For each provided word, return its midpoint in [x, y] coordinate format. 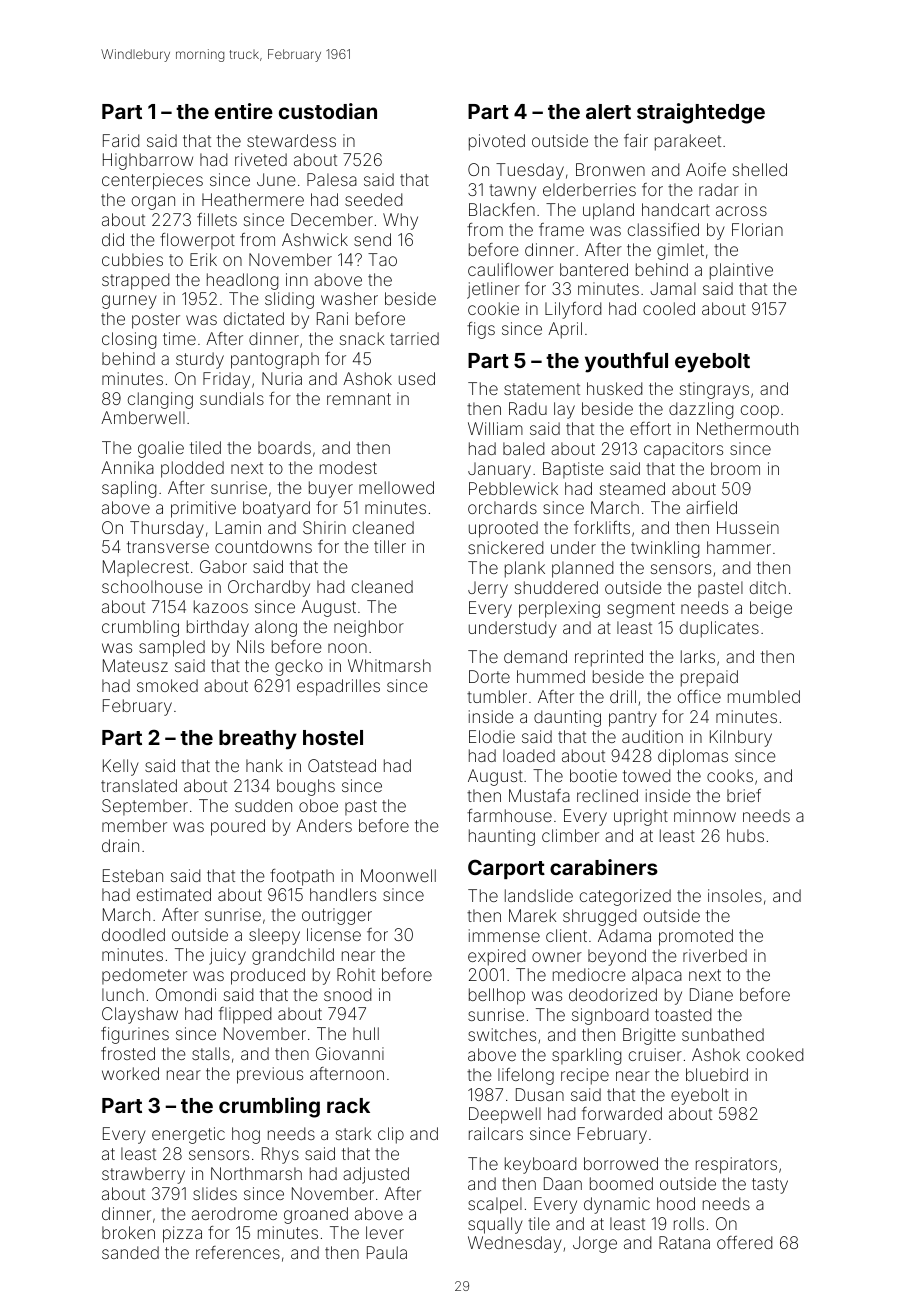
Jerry [488, 589]
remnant [359, 399]
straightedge [701, 113]
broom [735, 468]
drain [120, 845]
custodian [328, 111]
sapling [129, 489]
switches [502, 1034]
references [238, 1252]
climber [570, 835]
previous [270, 1075]
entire [244, 111]
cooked [775, 1054]
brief [744, 795]
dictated [254, 318]
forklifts [602, 527]
